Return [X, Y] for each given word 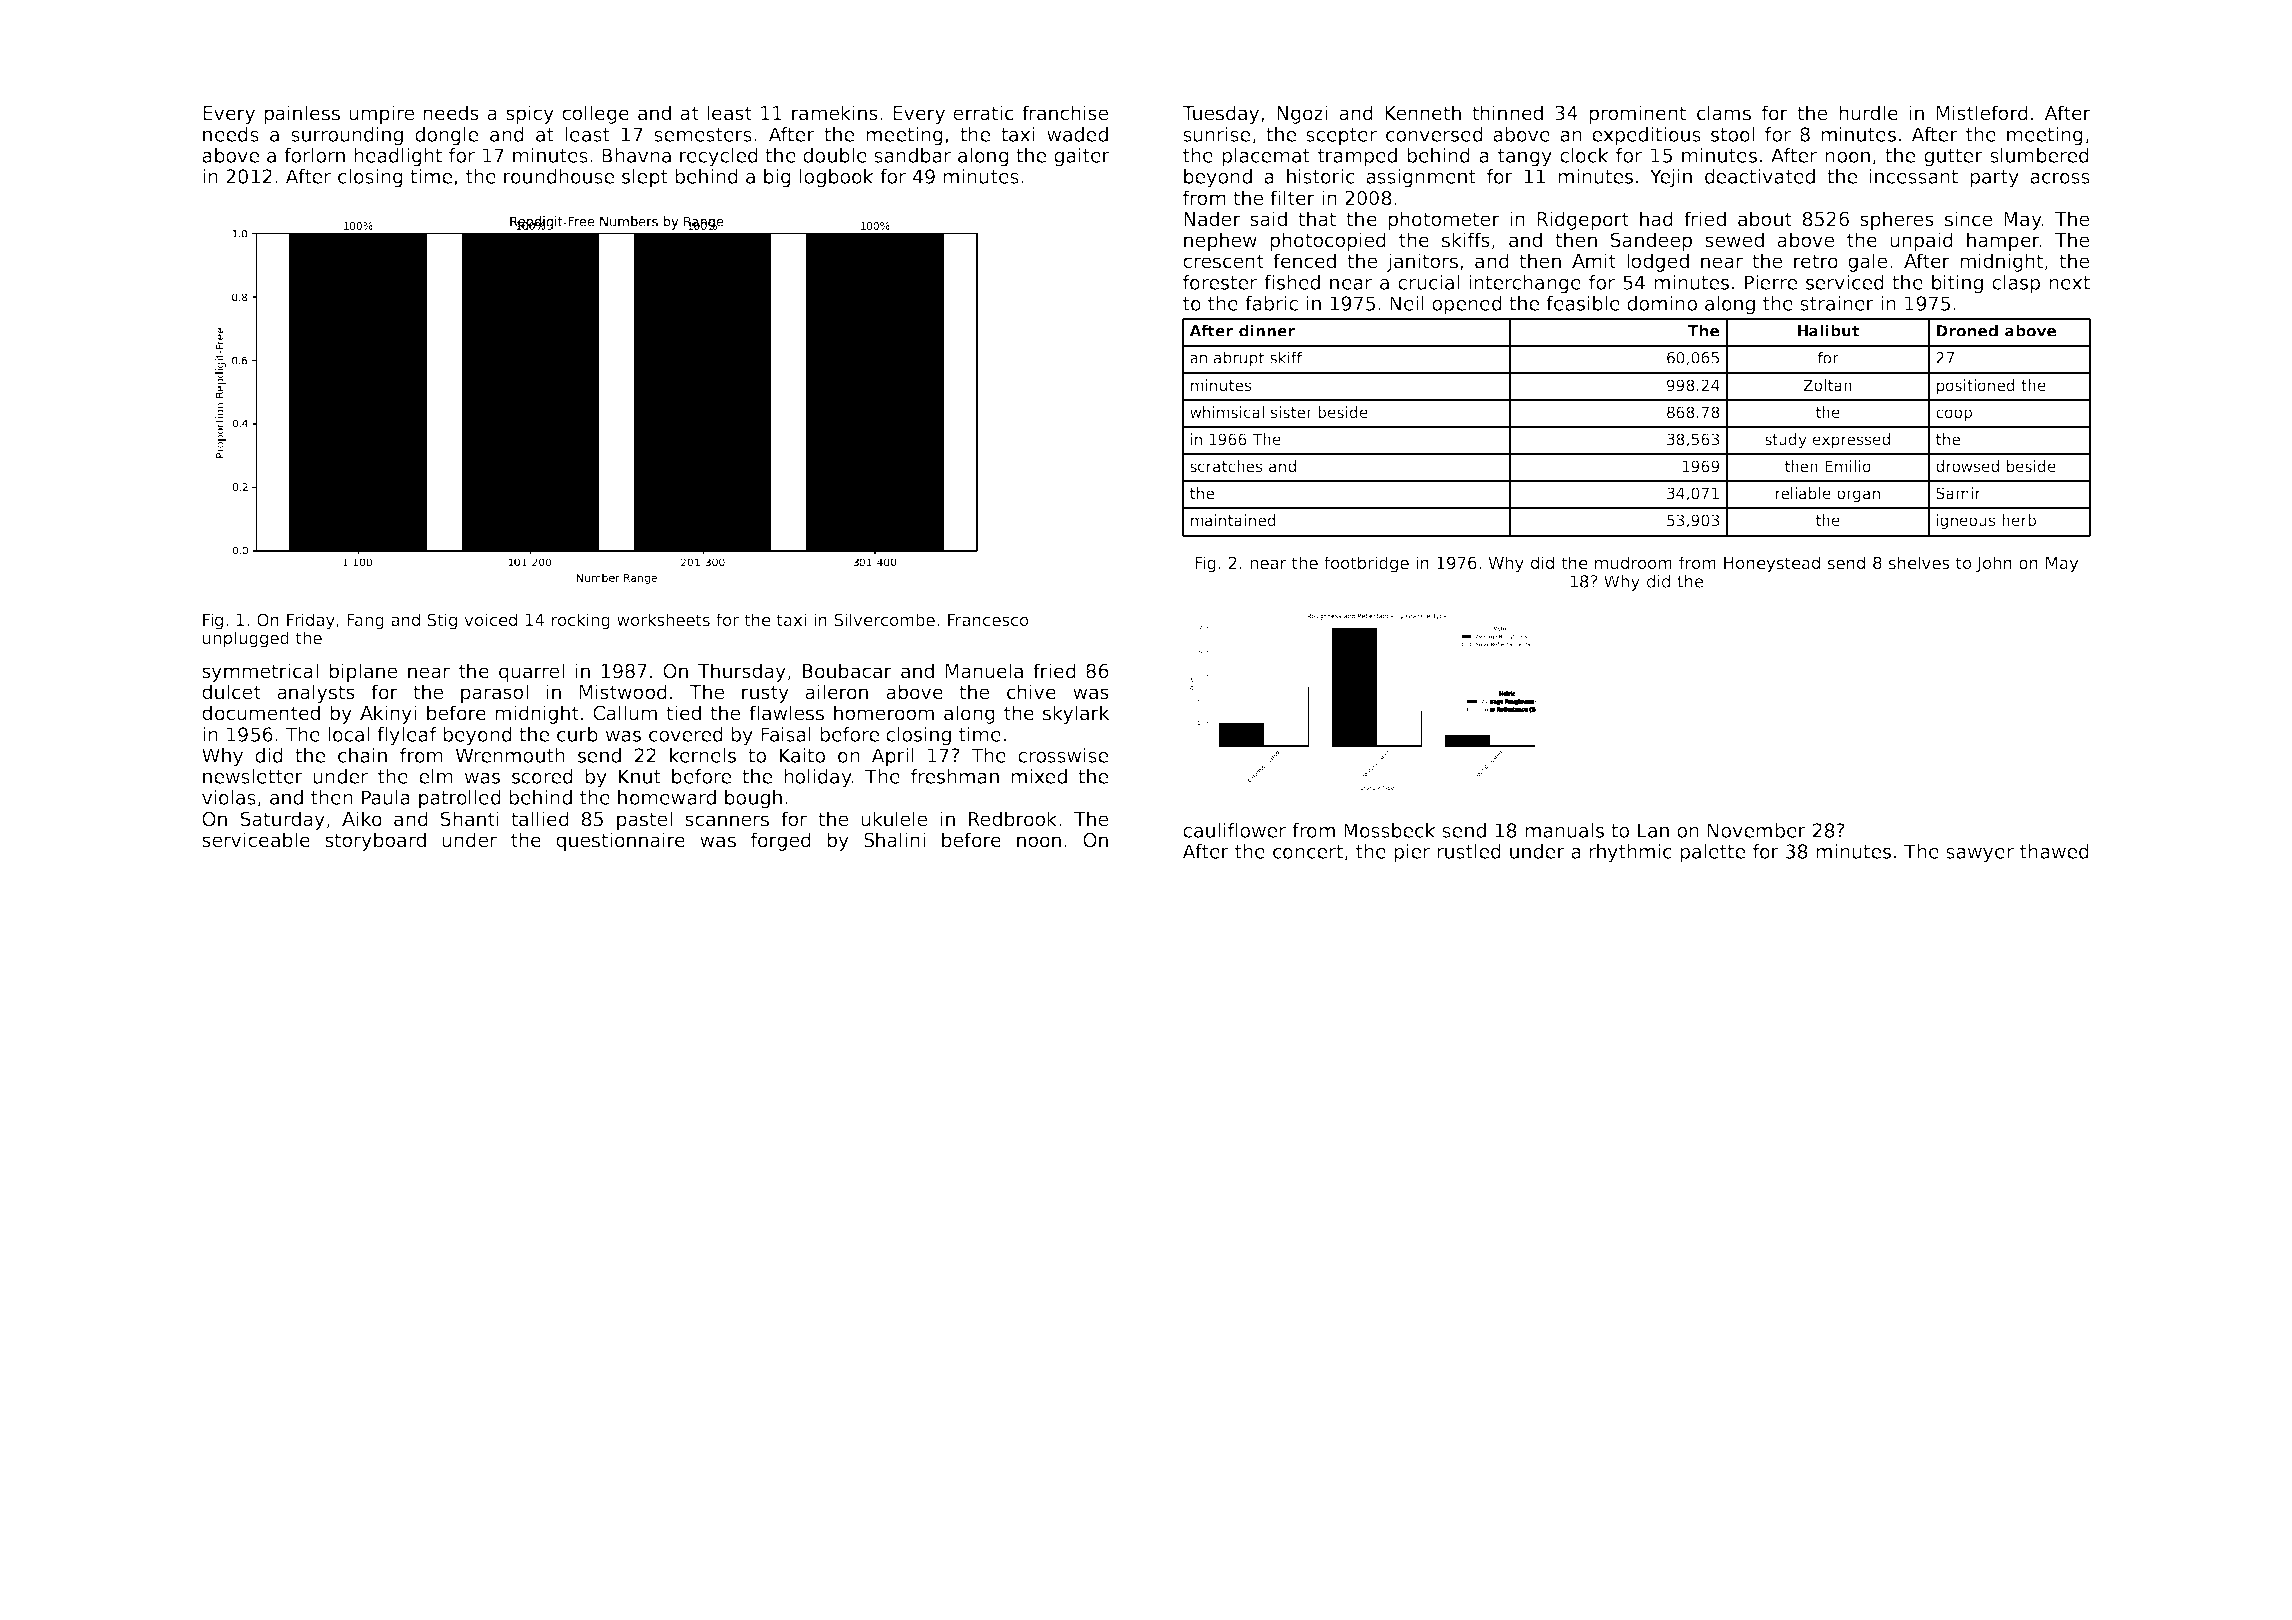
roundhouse [559, 176]
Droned [1967, 330]
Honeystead [1772, 564]
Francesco [988, 620]
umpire [381, 114]
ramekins [835, 113]
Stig [442, 621]
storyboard [375, 841]
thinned [1507, 113]
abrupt [1239, 359]
